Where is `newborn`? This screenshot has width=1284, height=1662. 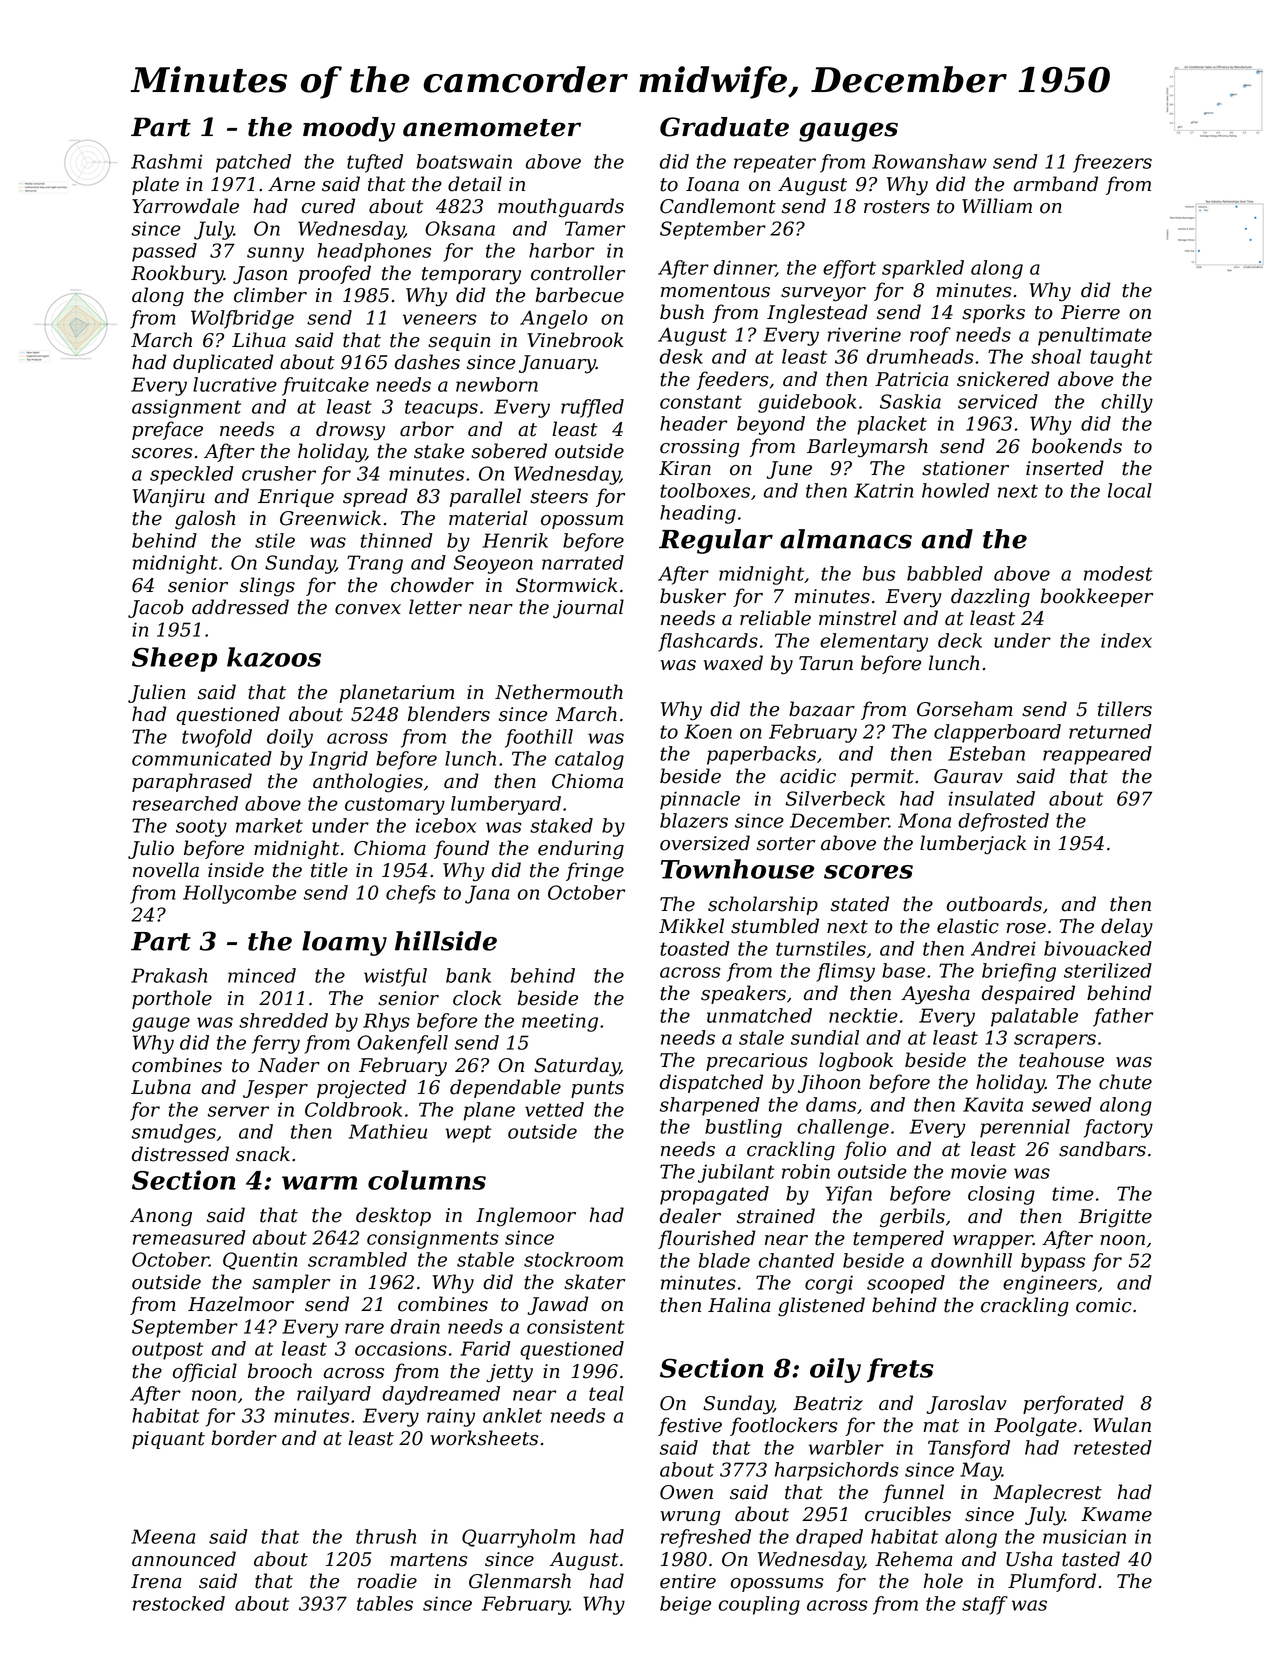
newborn is located at coordinates (497, 384).
